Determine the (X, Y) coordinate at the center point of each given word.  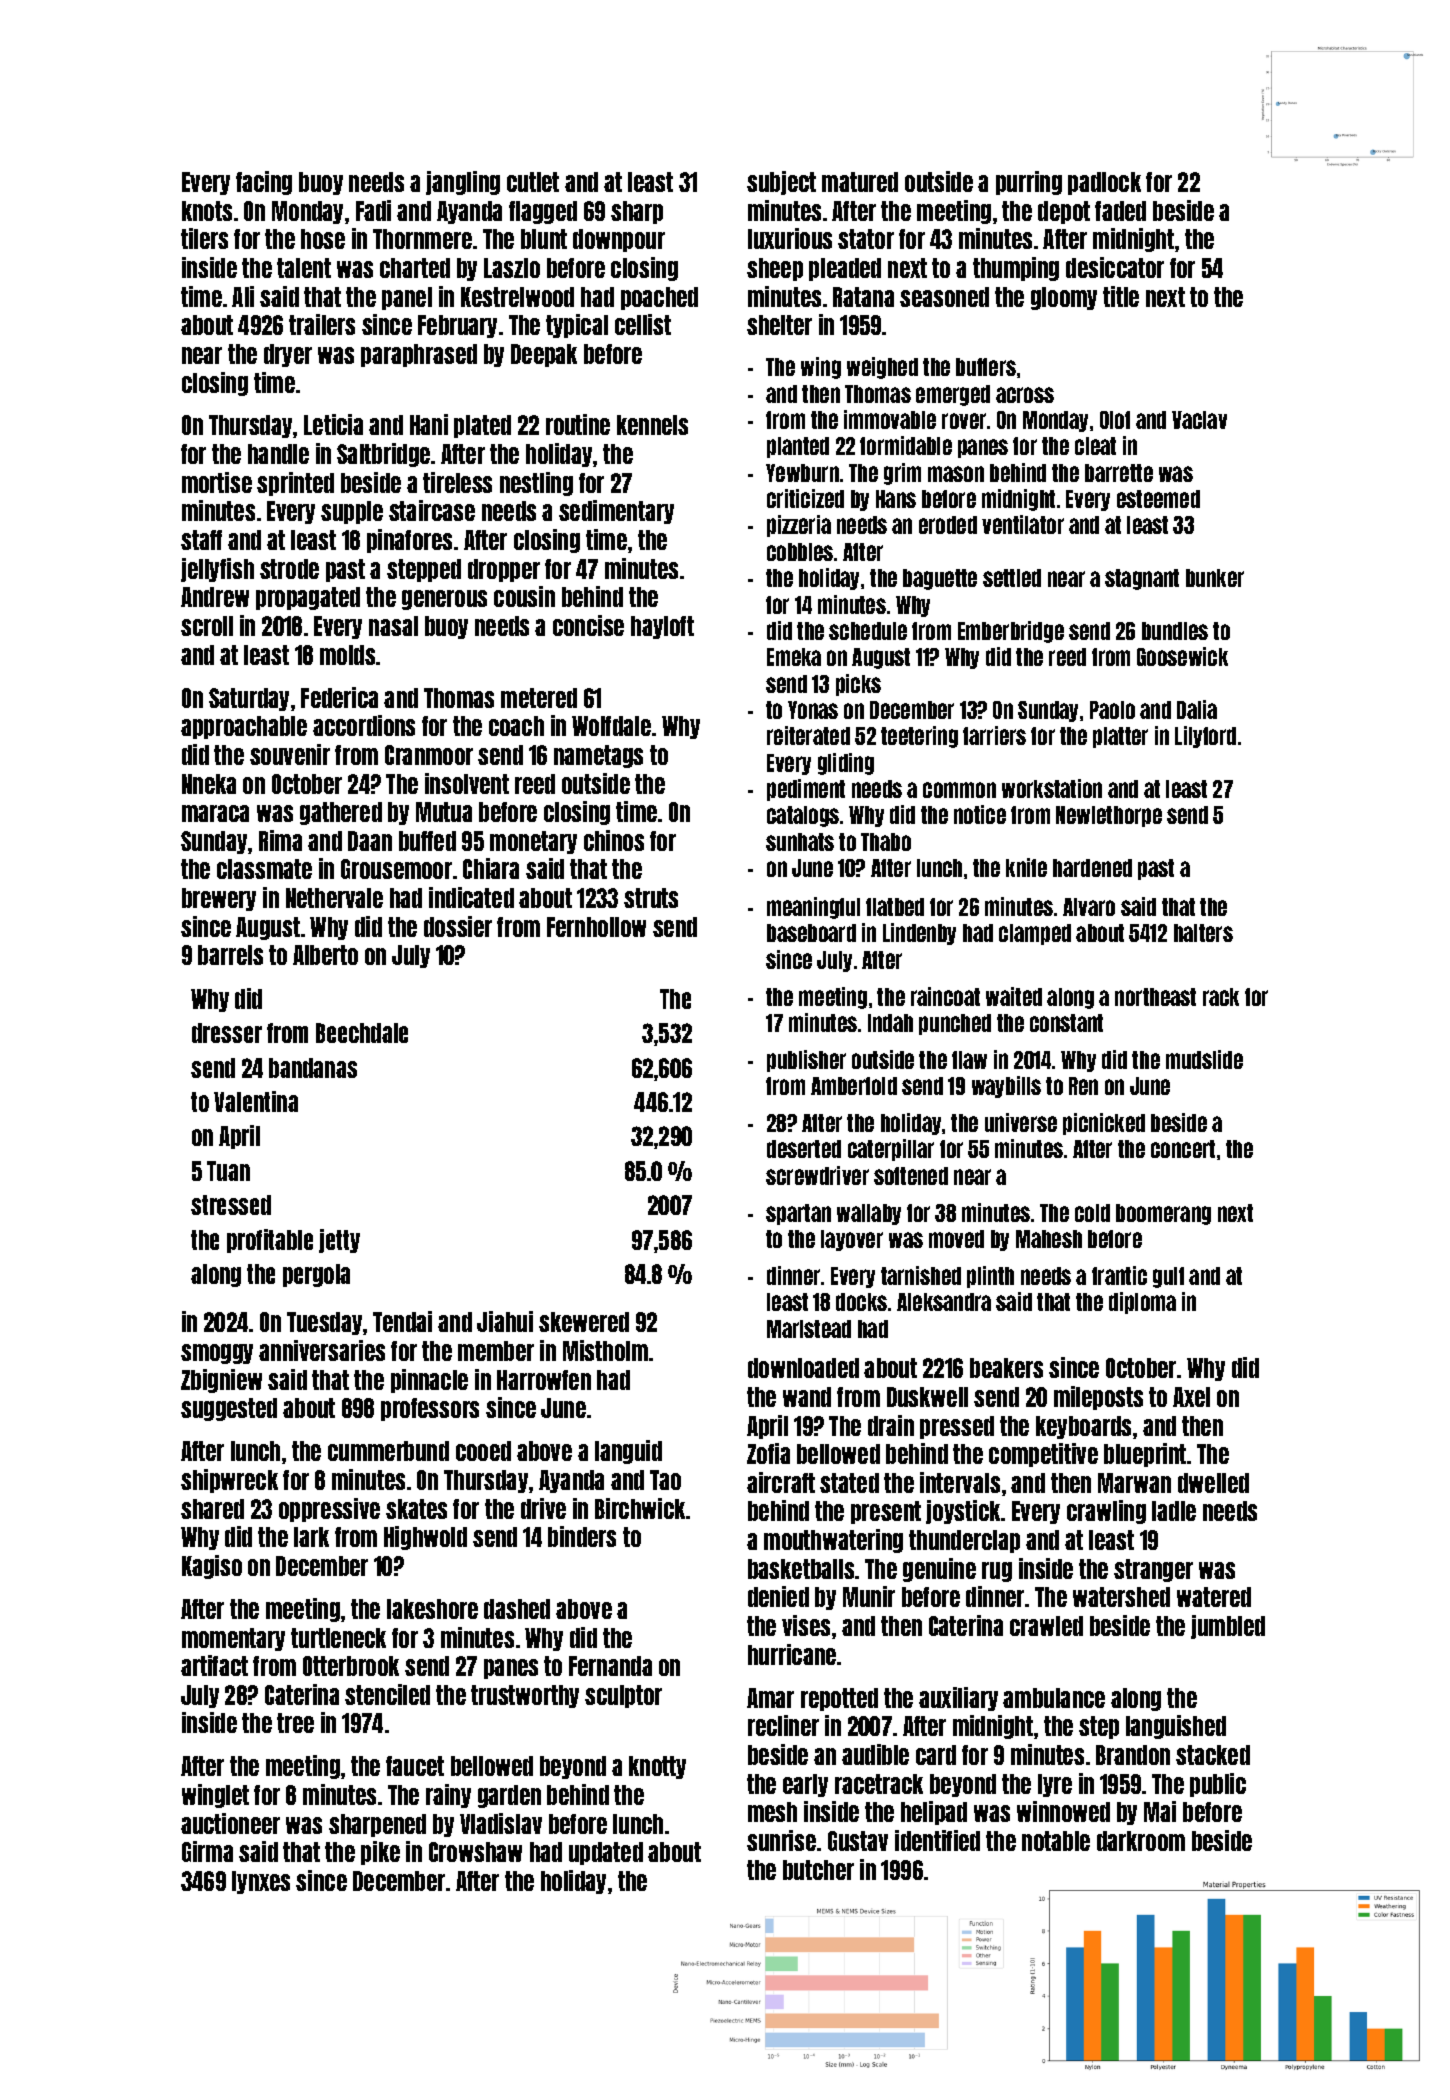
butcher (818, 1870)
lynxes (261, 1882)
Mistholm (605, 1350)
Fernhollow (596, 927)
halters (1203, 933)
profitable (270, 1241)
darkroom (1141, 1841)
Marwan (1134, 1483)
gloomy (1064, 298)
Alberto (325, 955)
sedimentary (616, 512)
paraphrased (419, 355)
